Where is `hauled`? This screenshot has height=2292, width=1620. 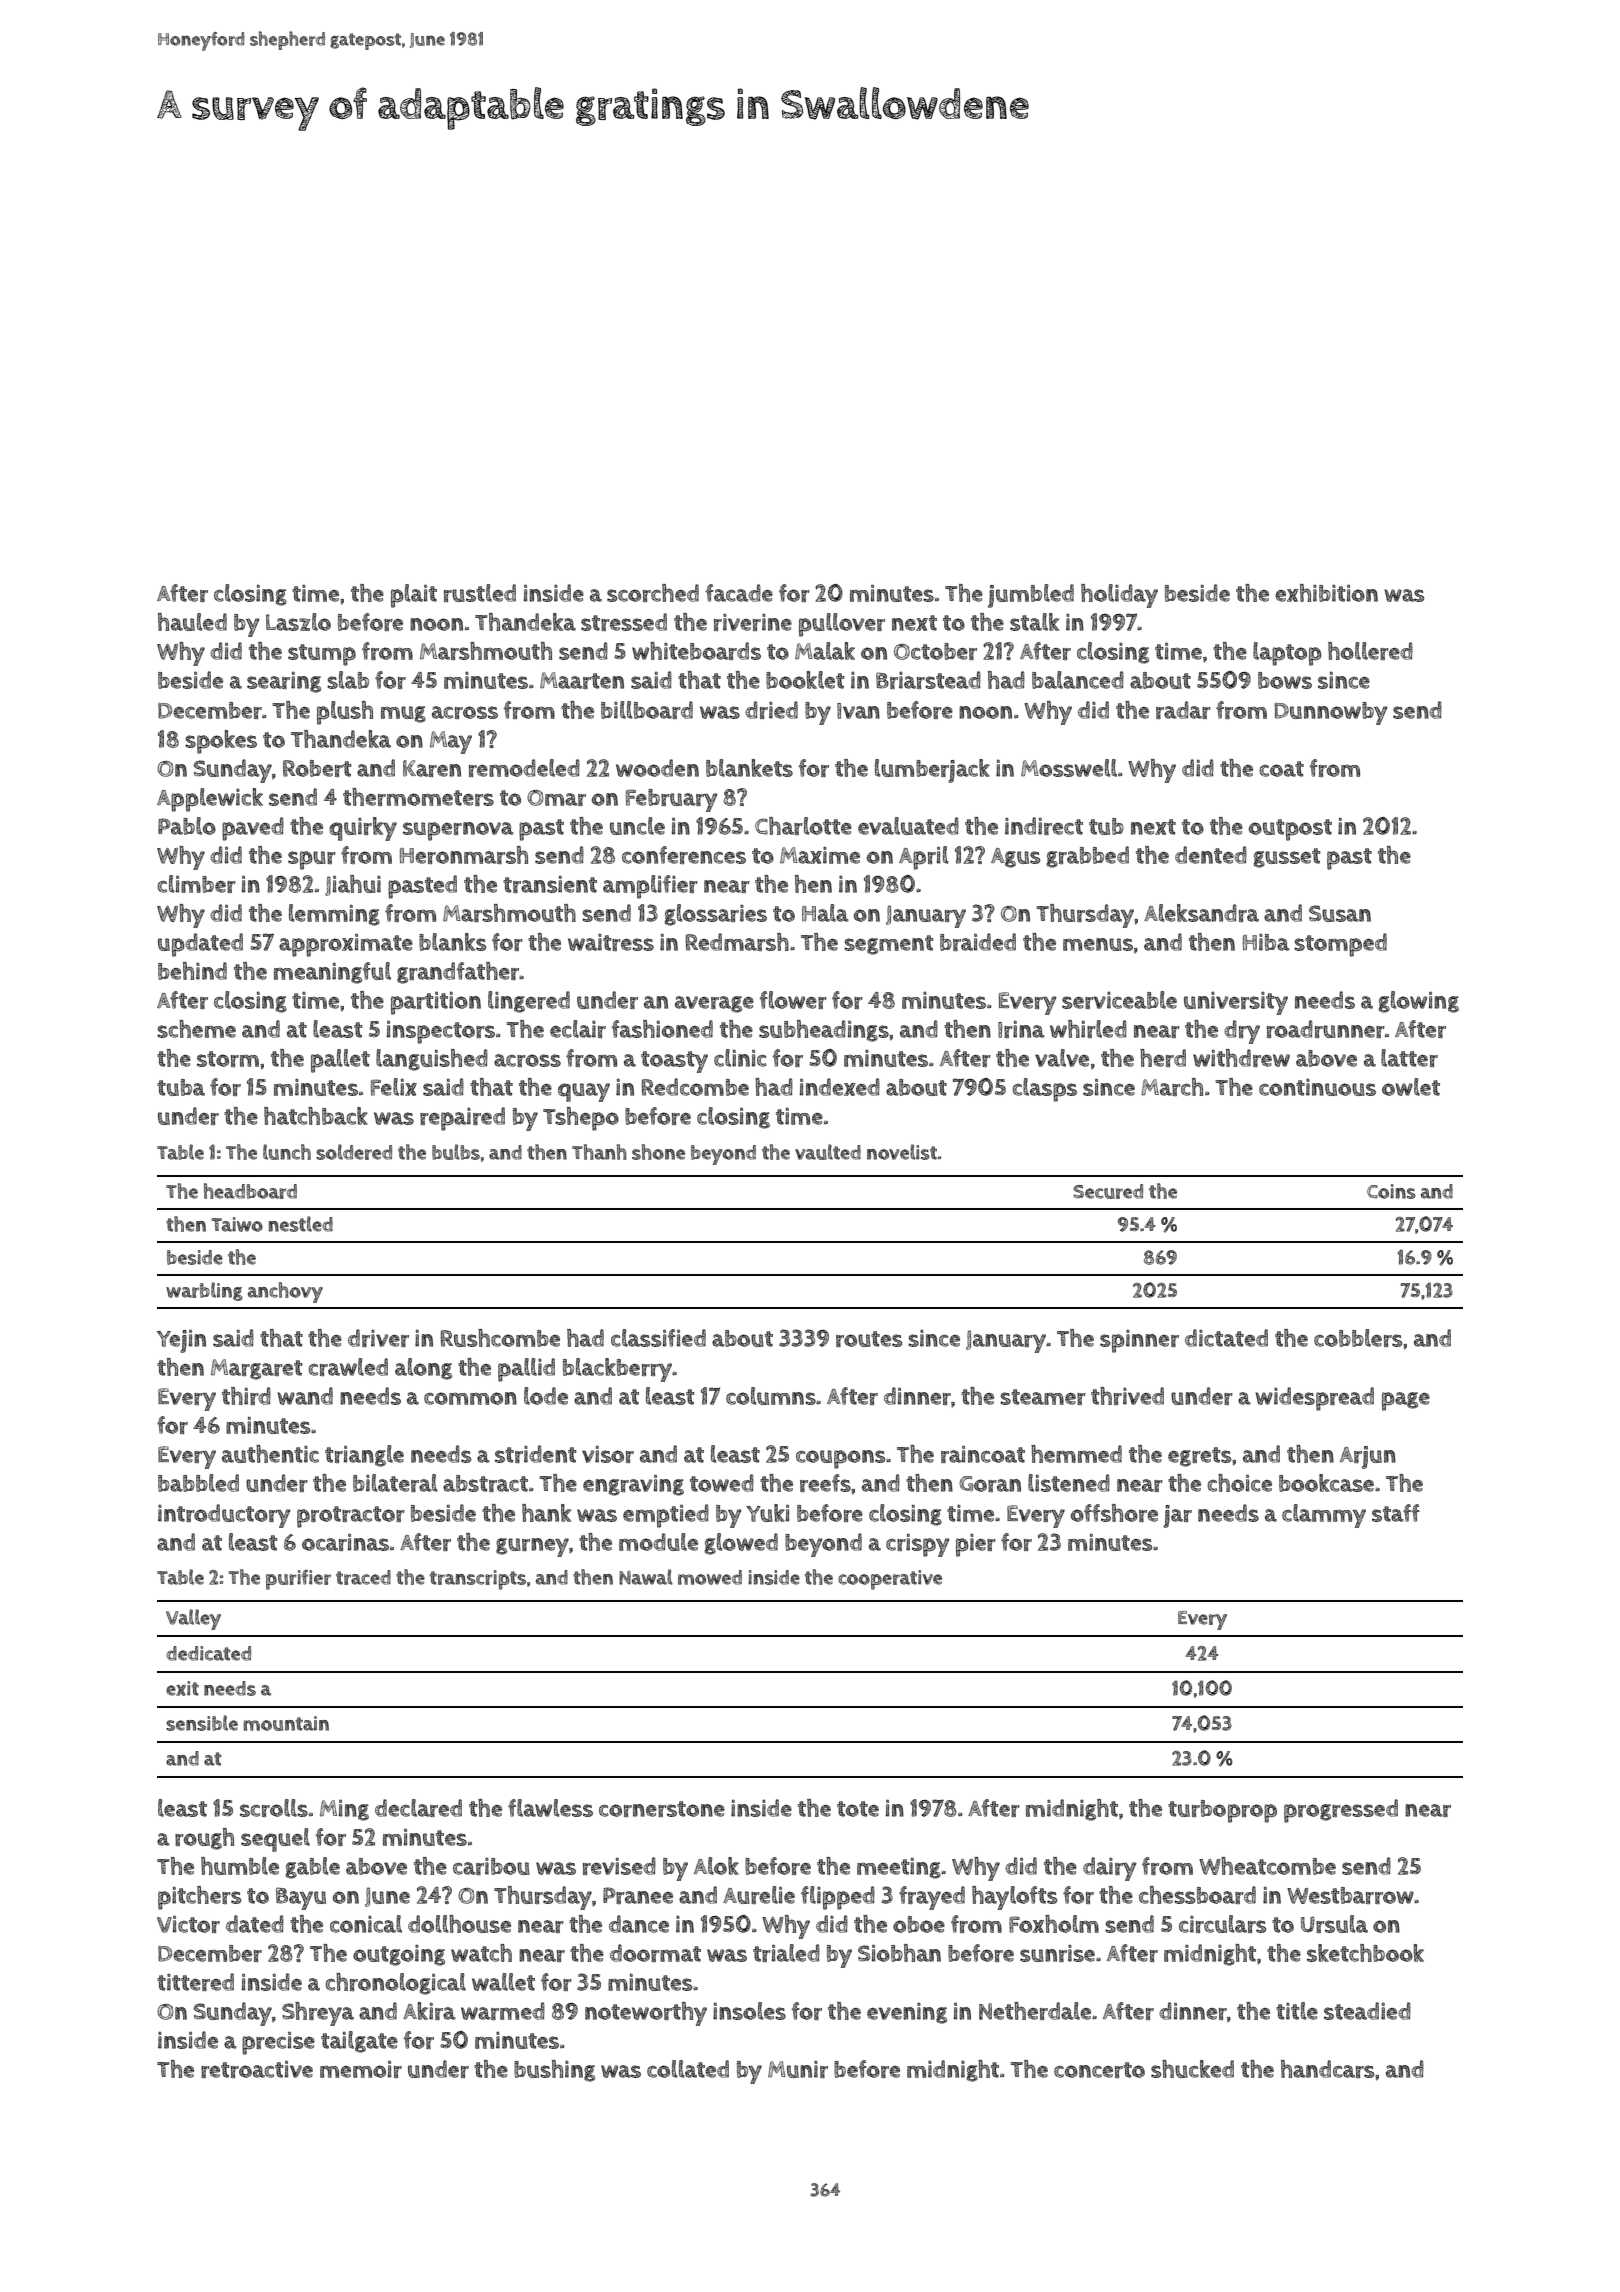
hauled is located at coordinates (192, 622).
